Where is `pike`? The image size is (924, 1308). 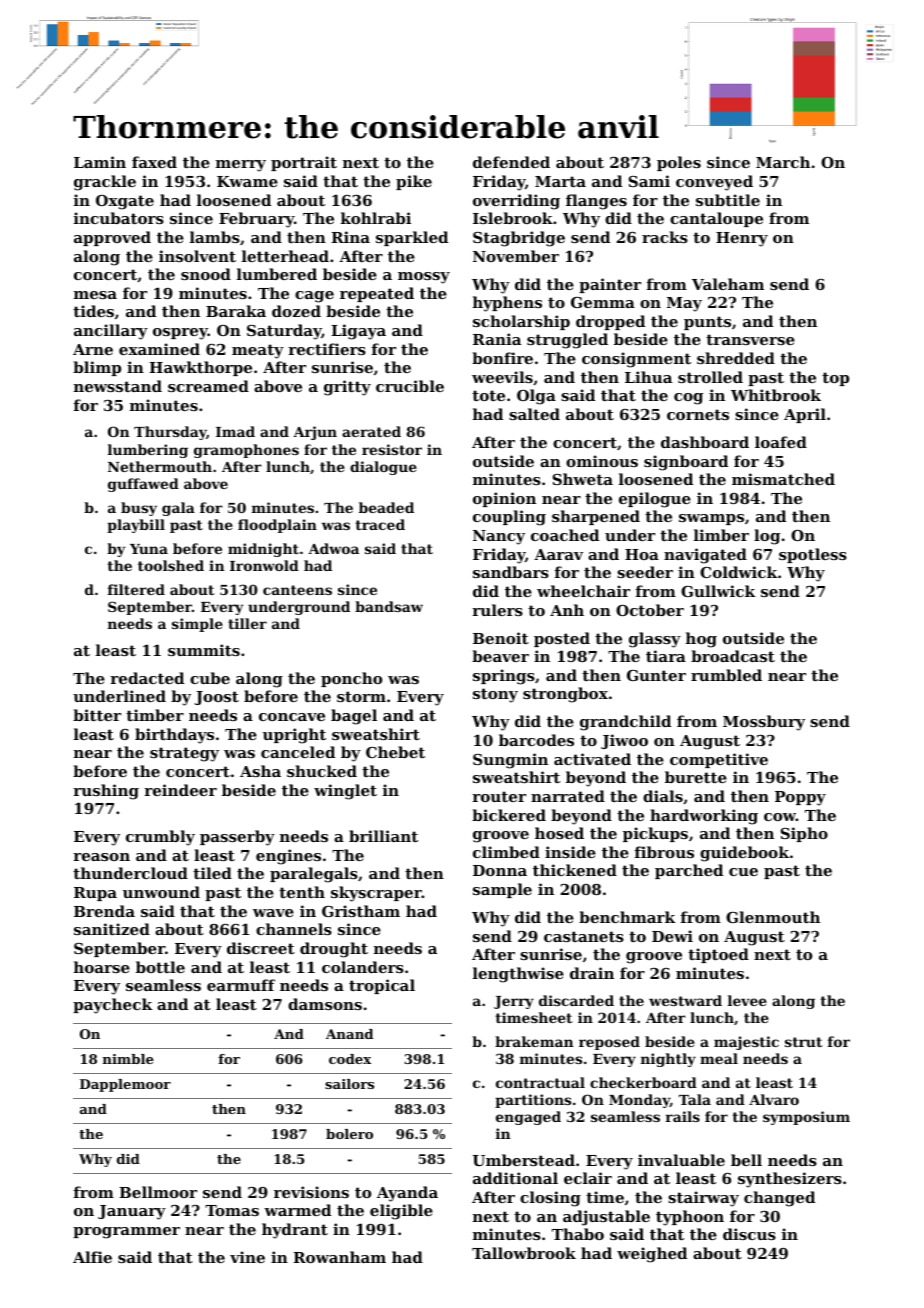
pike is located at coordinates (414, 182).
